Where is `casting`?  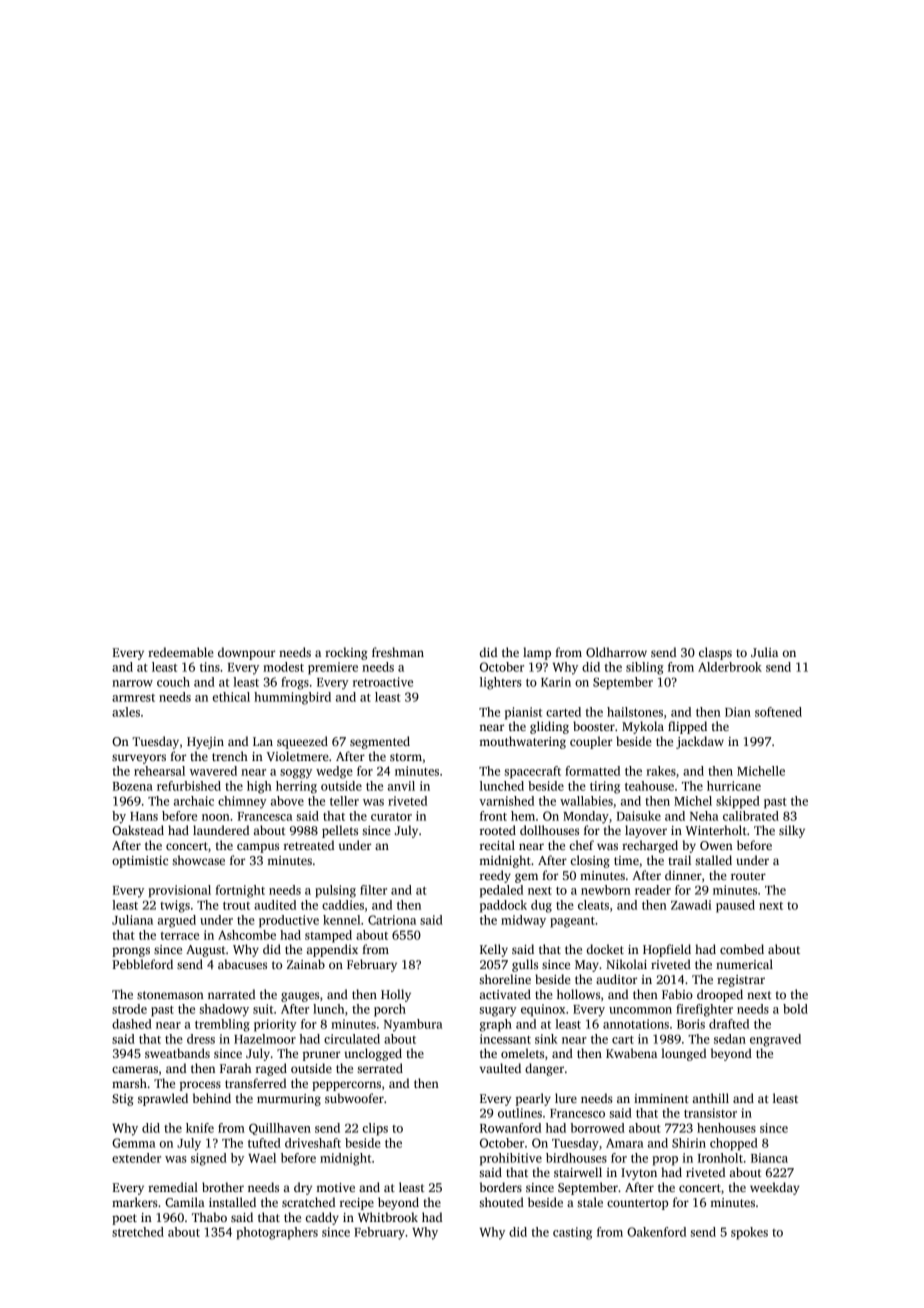
casting is located at coordinates (572, 1233).
